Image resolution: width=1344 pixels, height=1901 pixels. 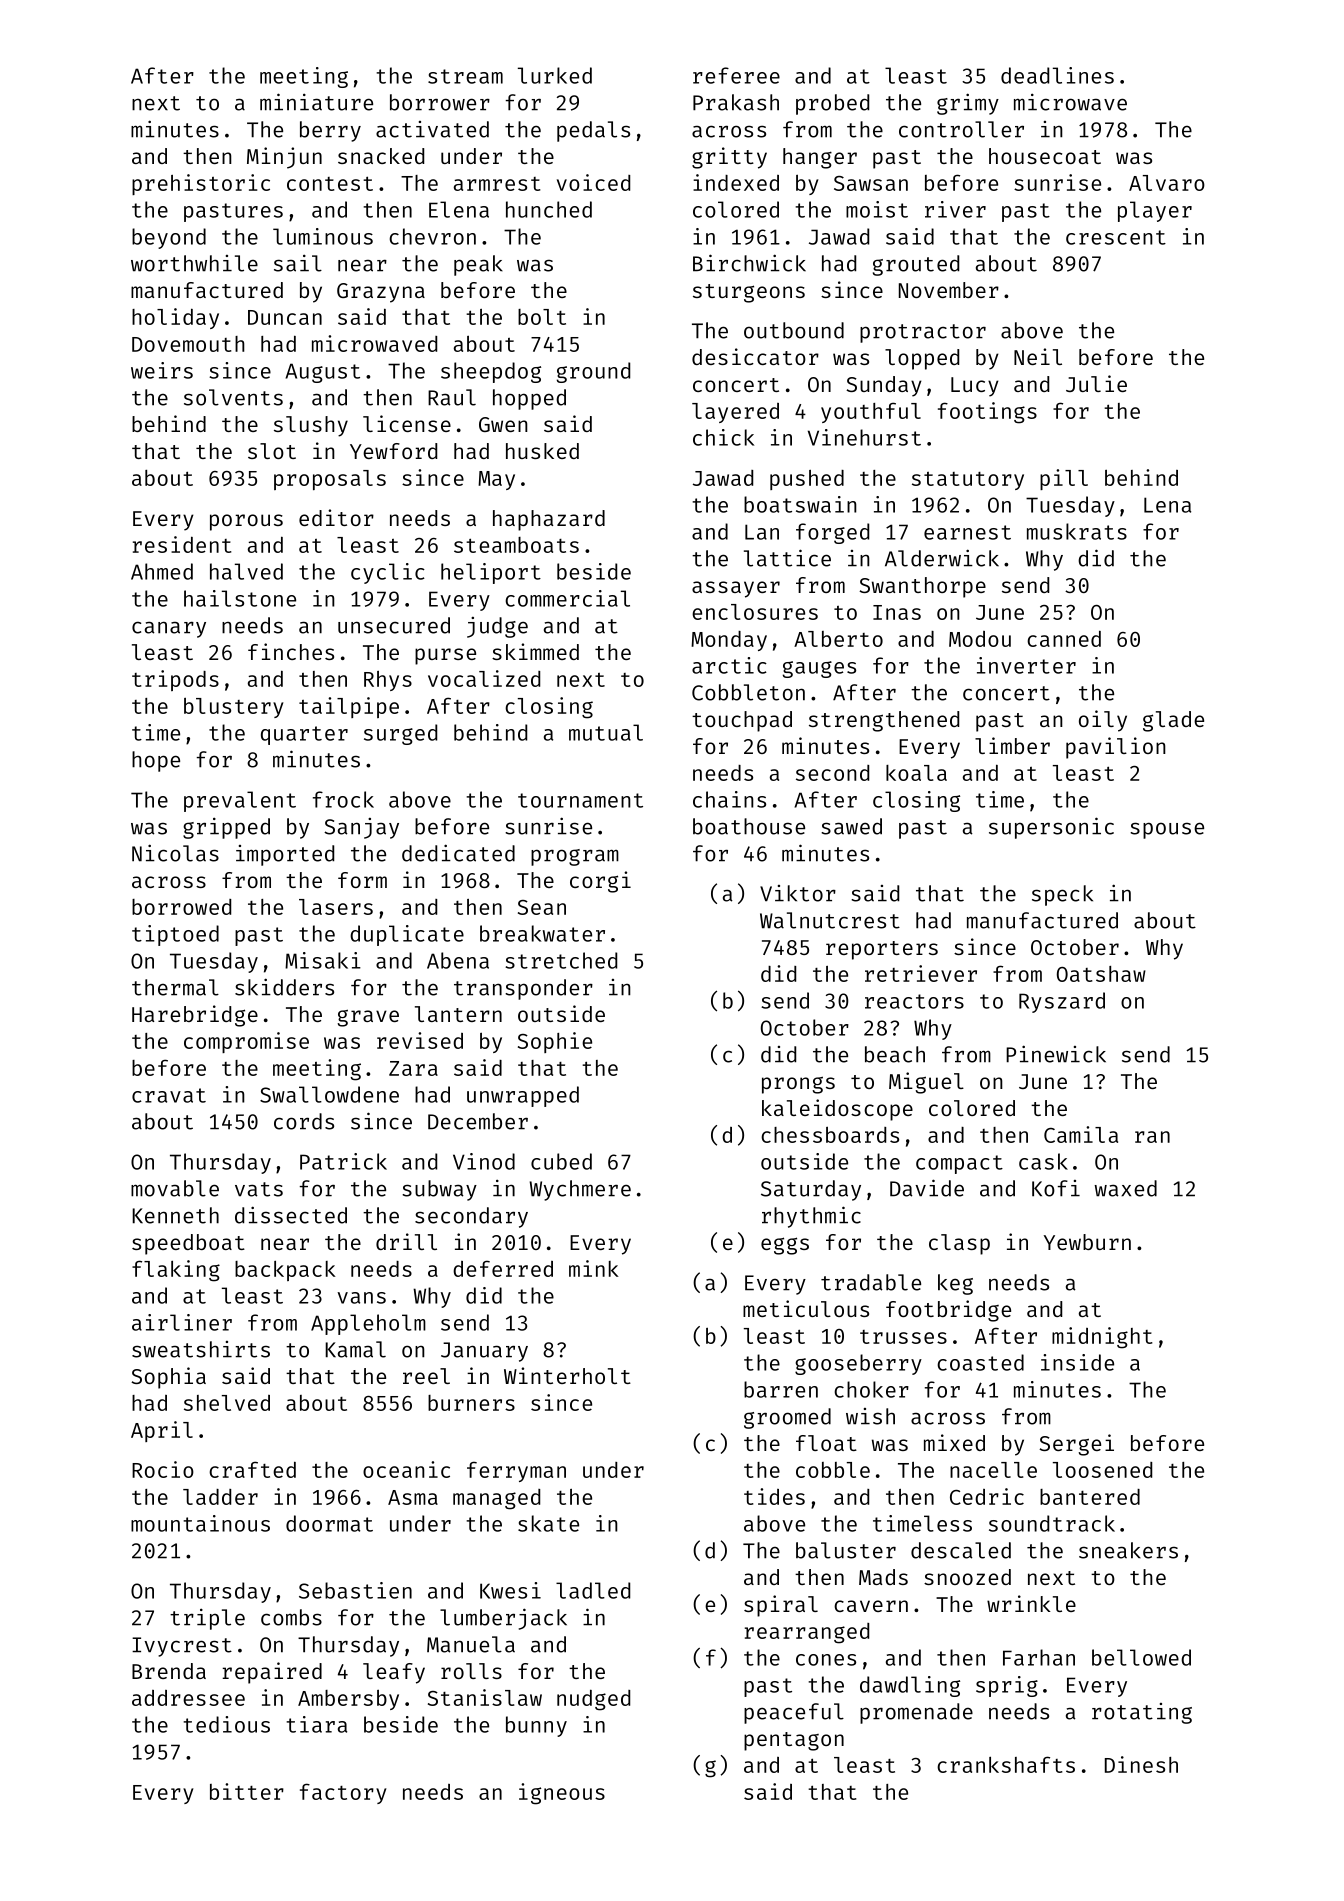 What do you see at coordinates (723, 437) in the screenshot?
I see `chick` at bounding box center [723, 437].
